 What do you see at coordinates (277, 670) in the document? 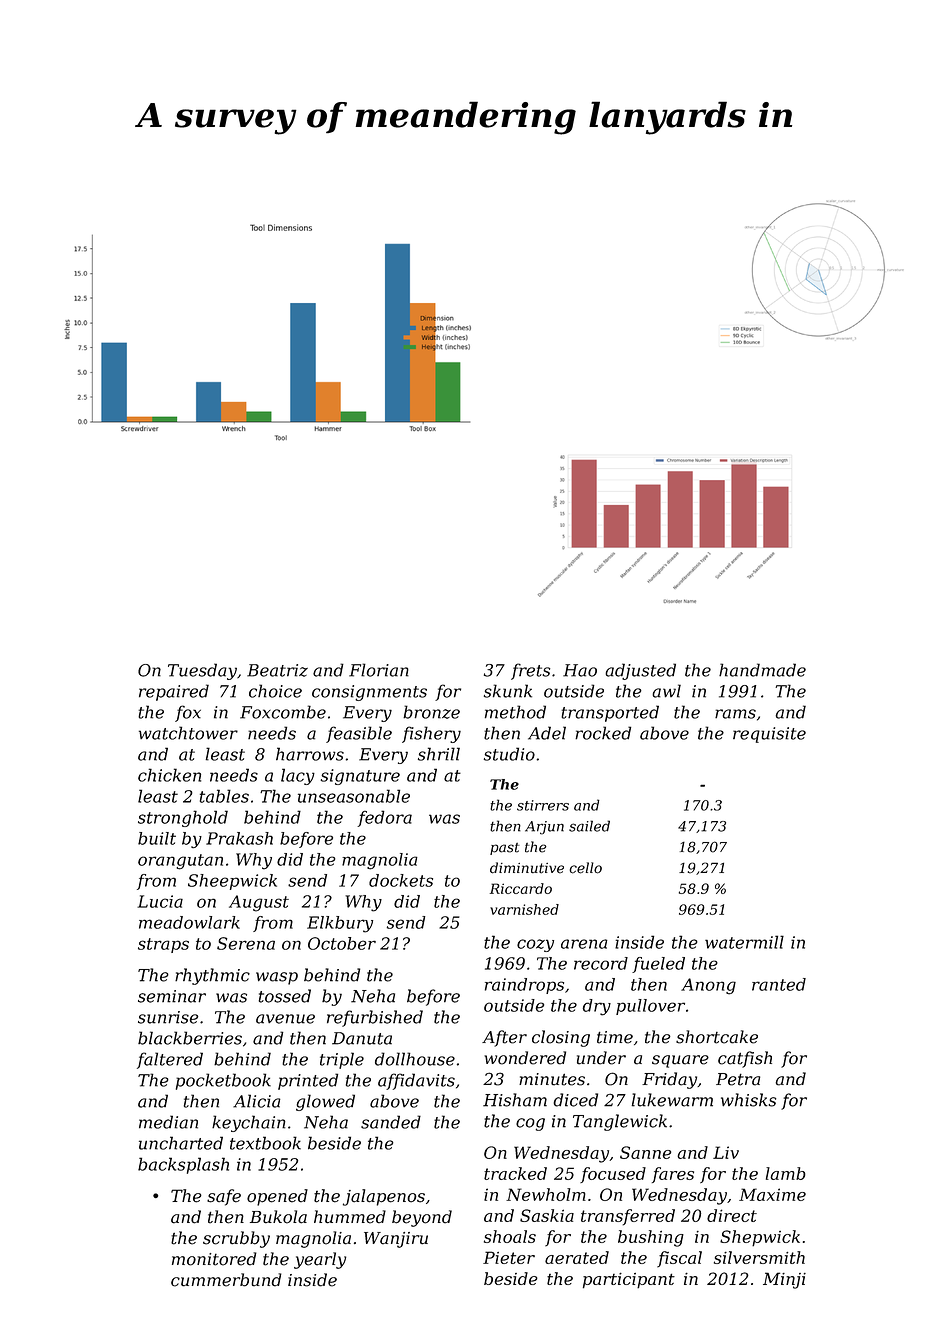
I see `Beatriz` at bounding box center [277, 670].
